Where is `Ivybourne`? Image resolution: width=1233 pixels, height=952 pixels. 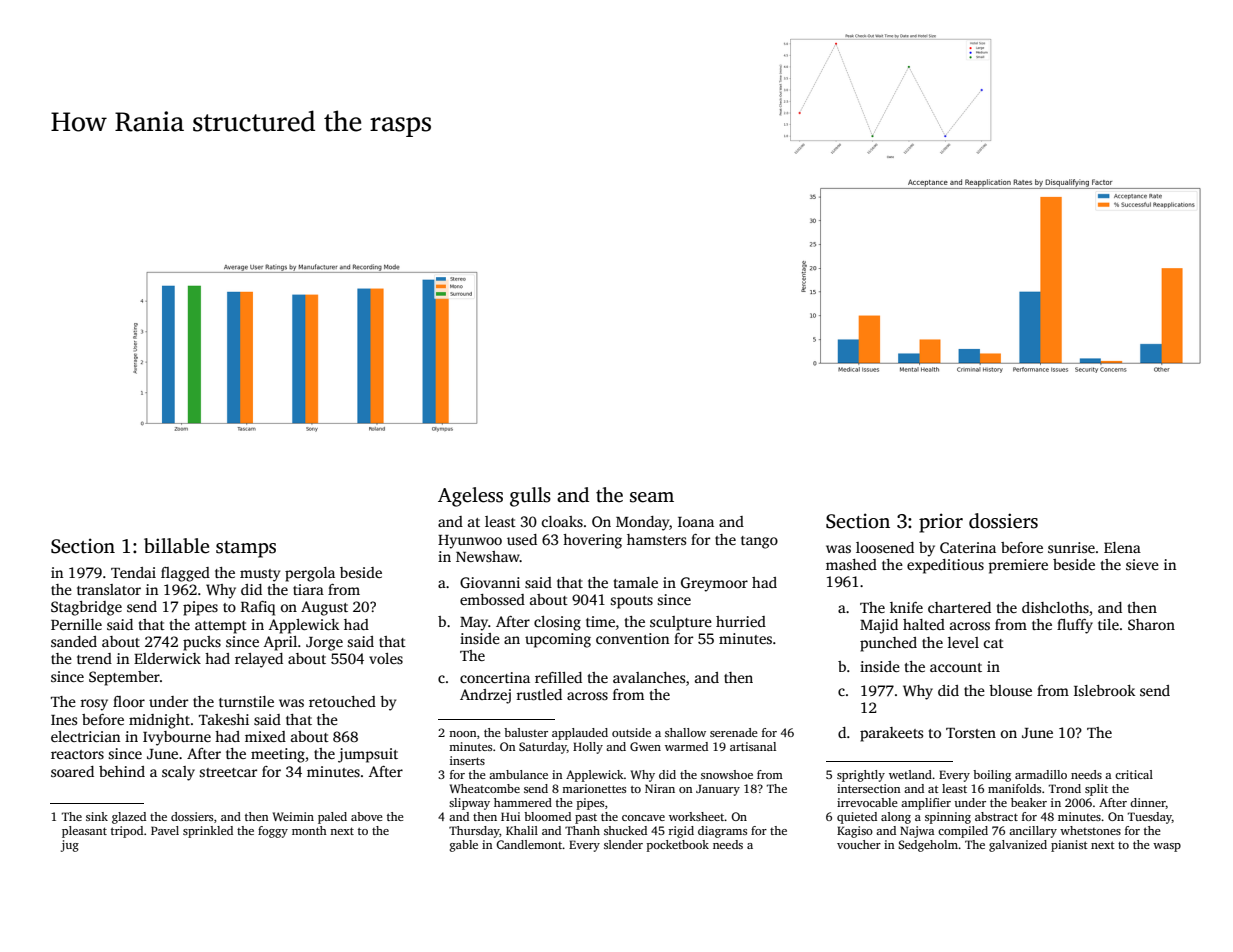 Ivybourne is located at coordinates (177, 738).
